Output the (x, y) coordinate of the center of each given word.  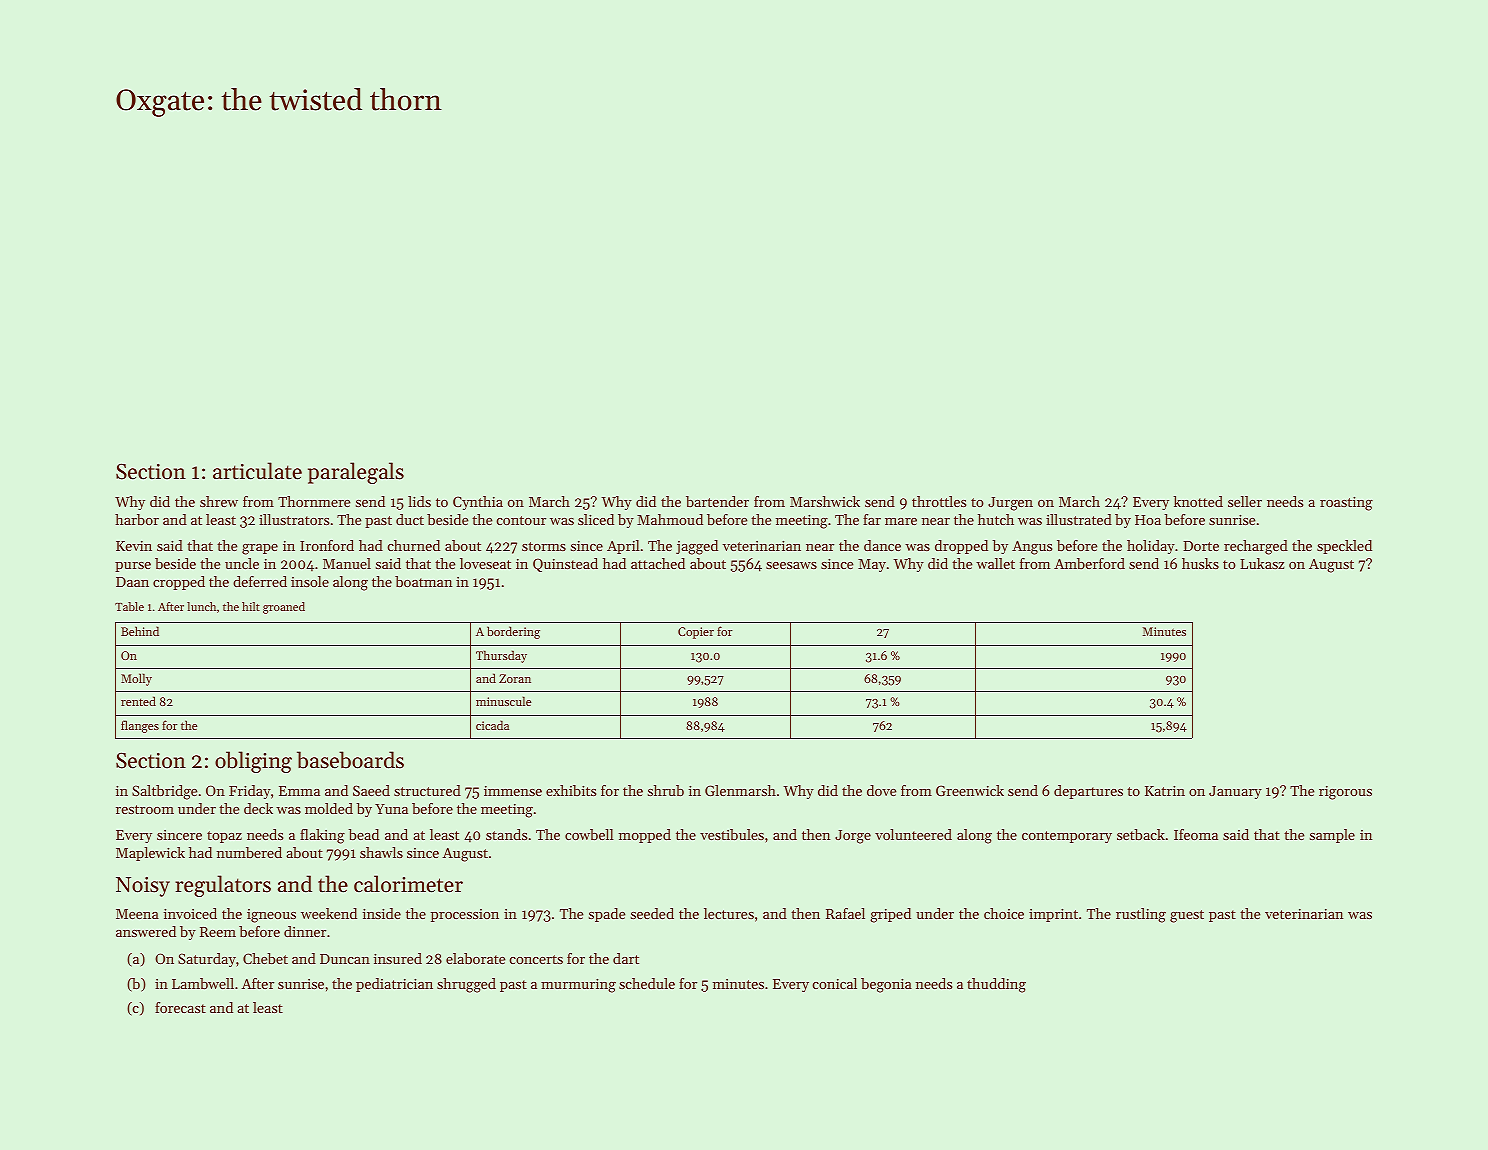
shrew (219, 501)
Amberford (1089, 563)
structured (427, 790)
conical (835, 983)
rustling (1141, 915)
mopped (645, 836)
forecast (180, 1007)
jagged (697, 547)
